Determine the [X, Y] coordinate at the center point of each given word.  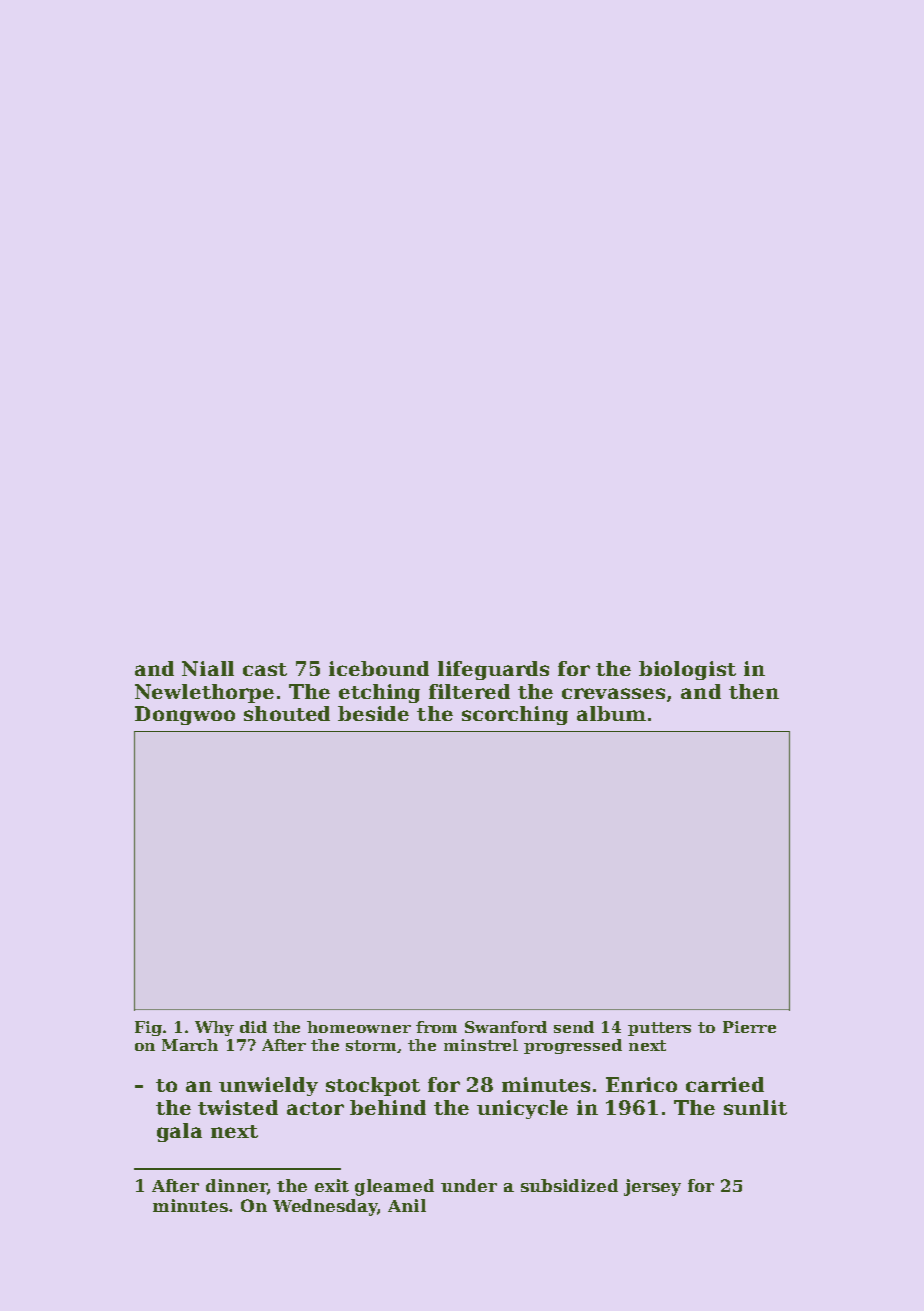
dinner [236, 1185]
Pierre [749, 1027]
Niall [208, 668]
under [469, 1185]
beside [373, 713]
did [253, 1027]
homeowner [359, 1027]
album [611, 713]
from [436, 1027]
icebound [379, 668]
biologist [687, 670]
